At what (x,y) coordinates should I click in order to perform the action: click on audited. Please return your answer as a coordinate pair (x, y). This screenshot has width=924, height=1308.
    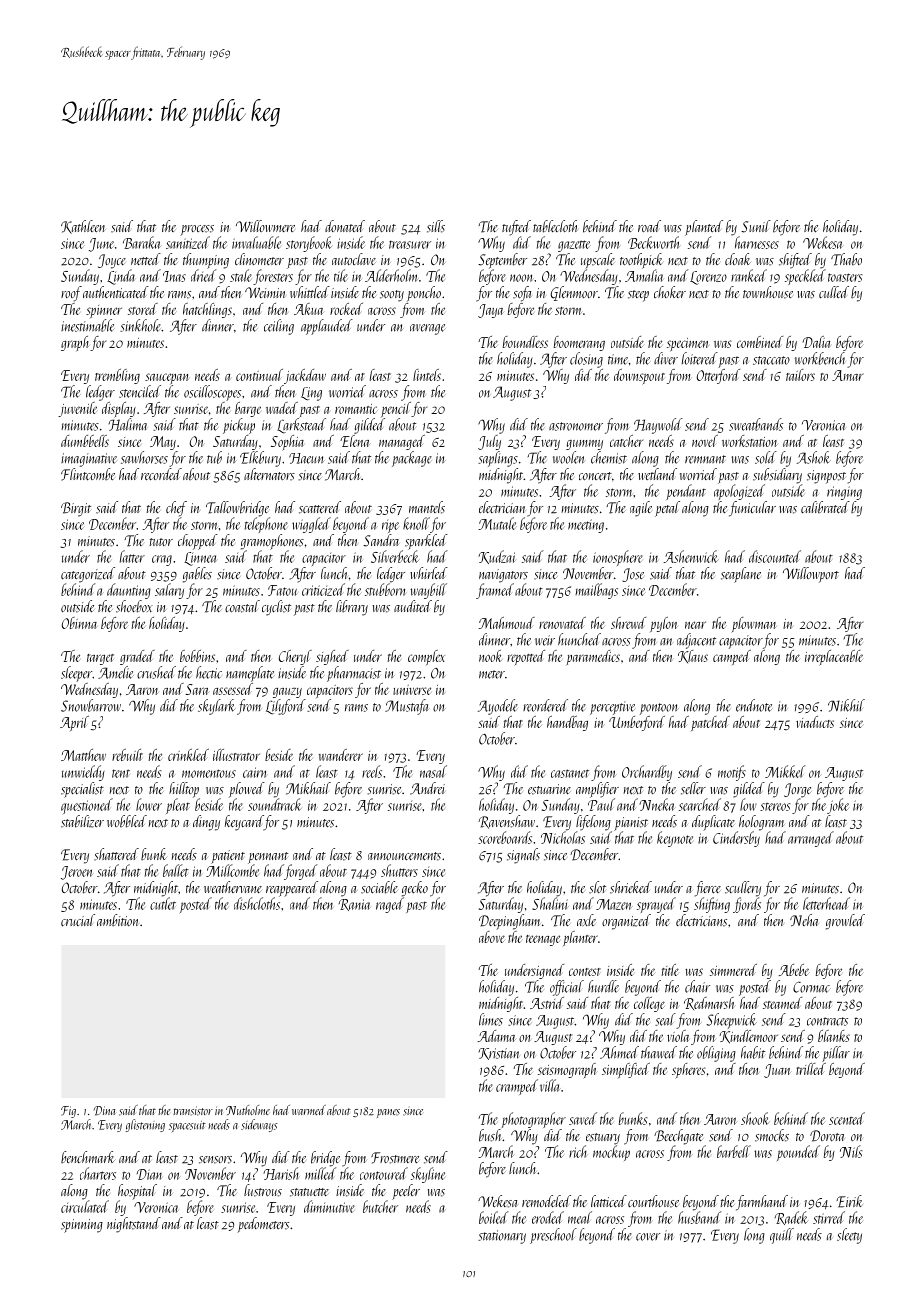
    Looking at the image, I should click on (413, 606).
